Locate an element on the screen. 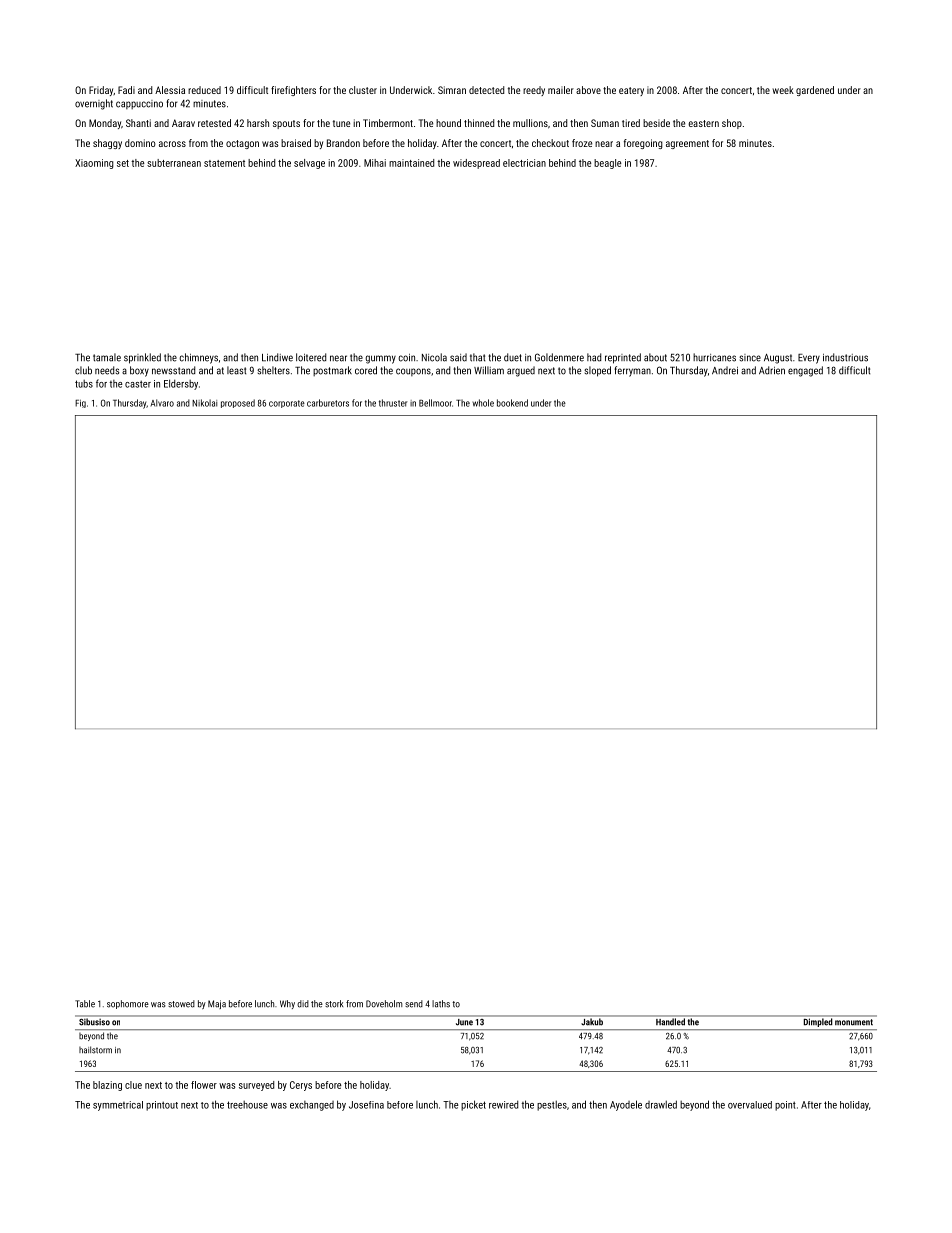 The height and width of the screenshot is (1233, 952). monument is located at coordinates (854, 1022).
